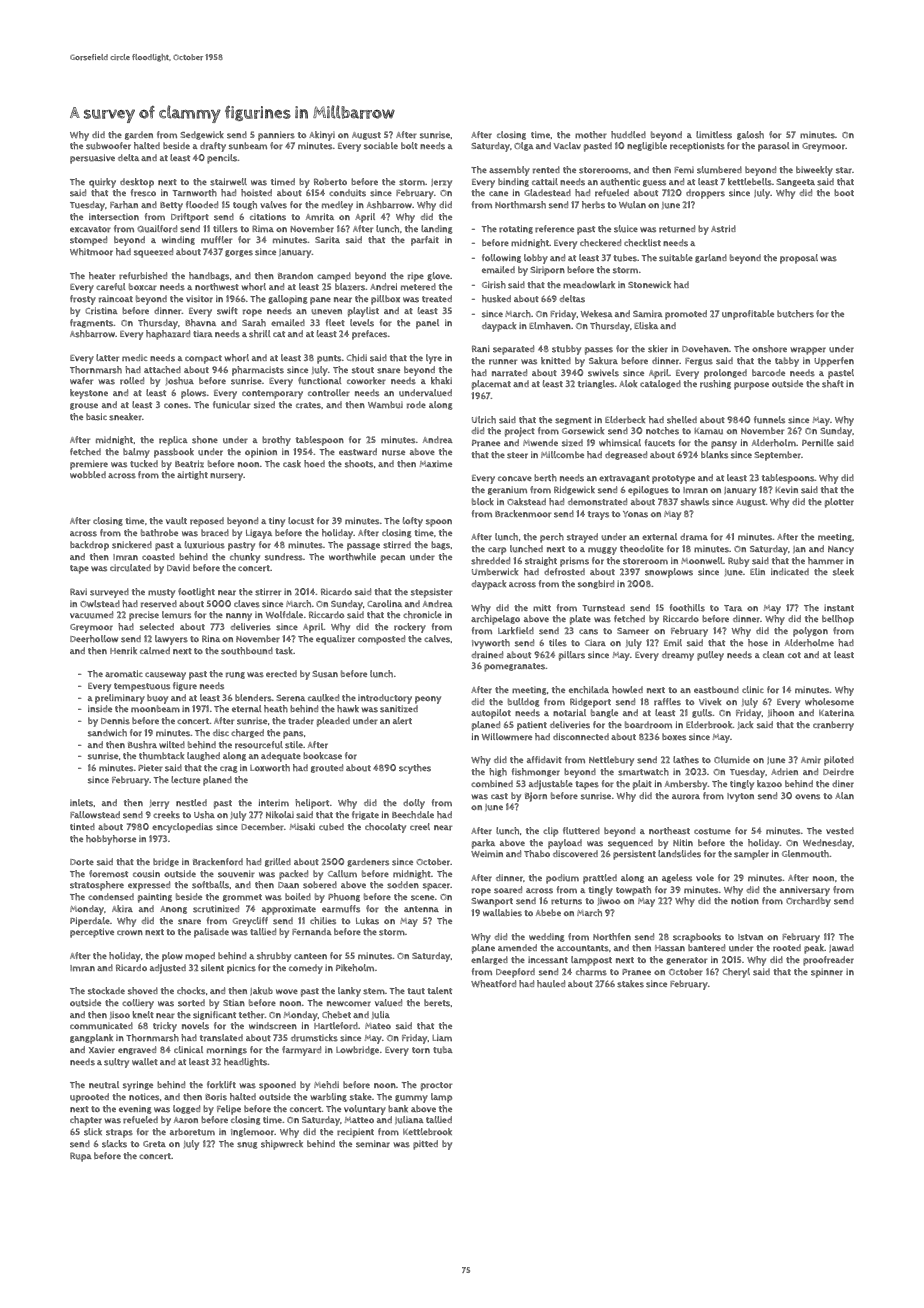  Describe the element at coordinates (750, 135) in the document. I see `galosh` at that location.
